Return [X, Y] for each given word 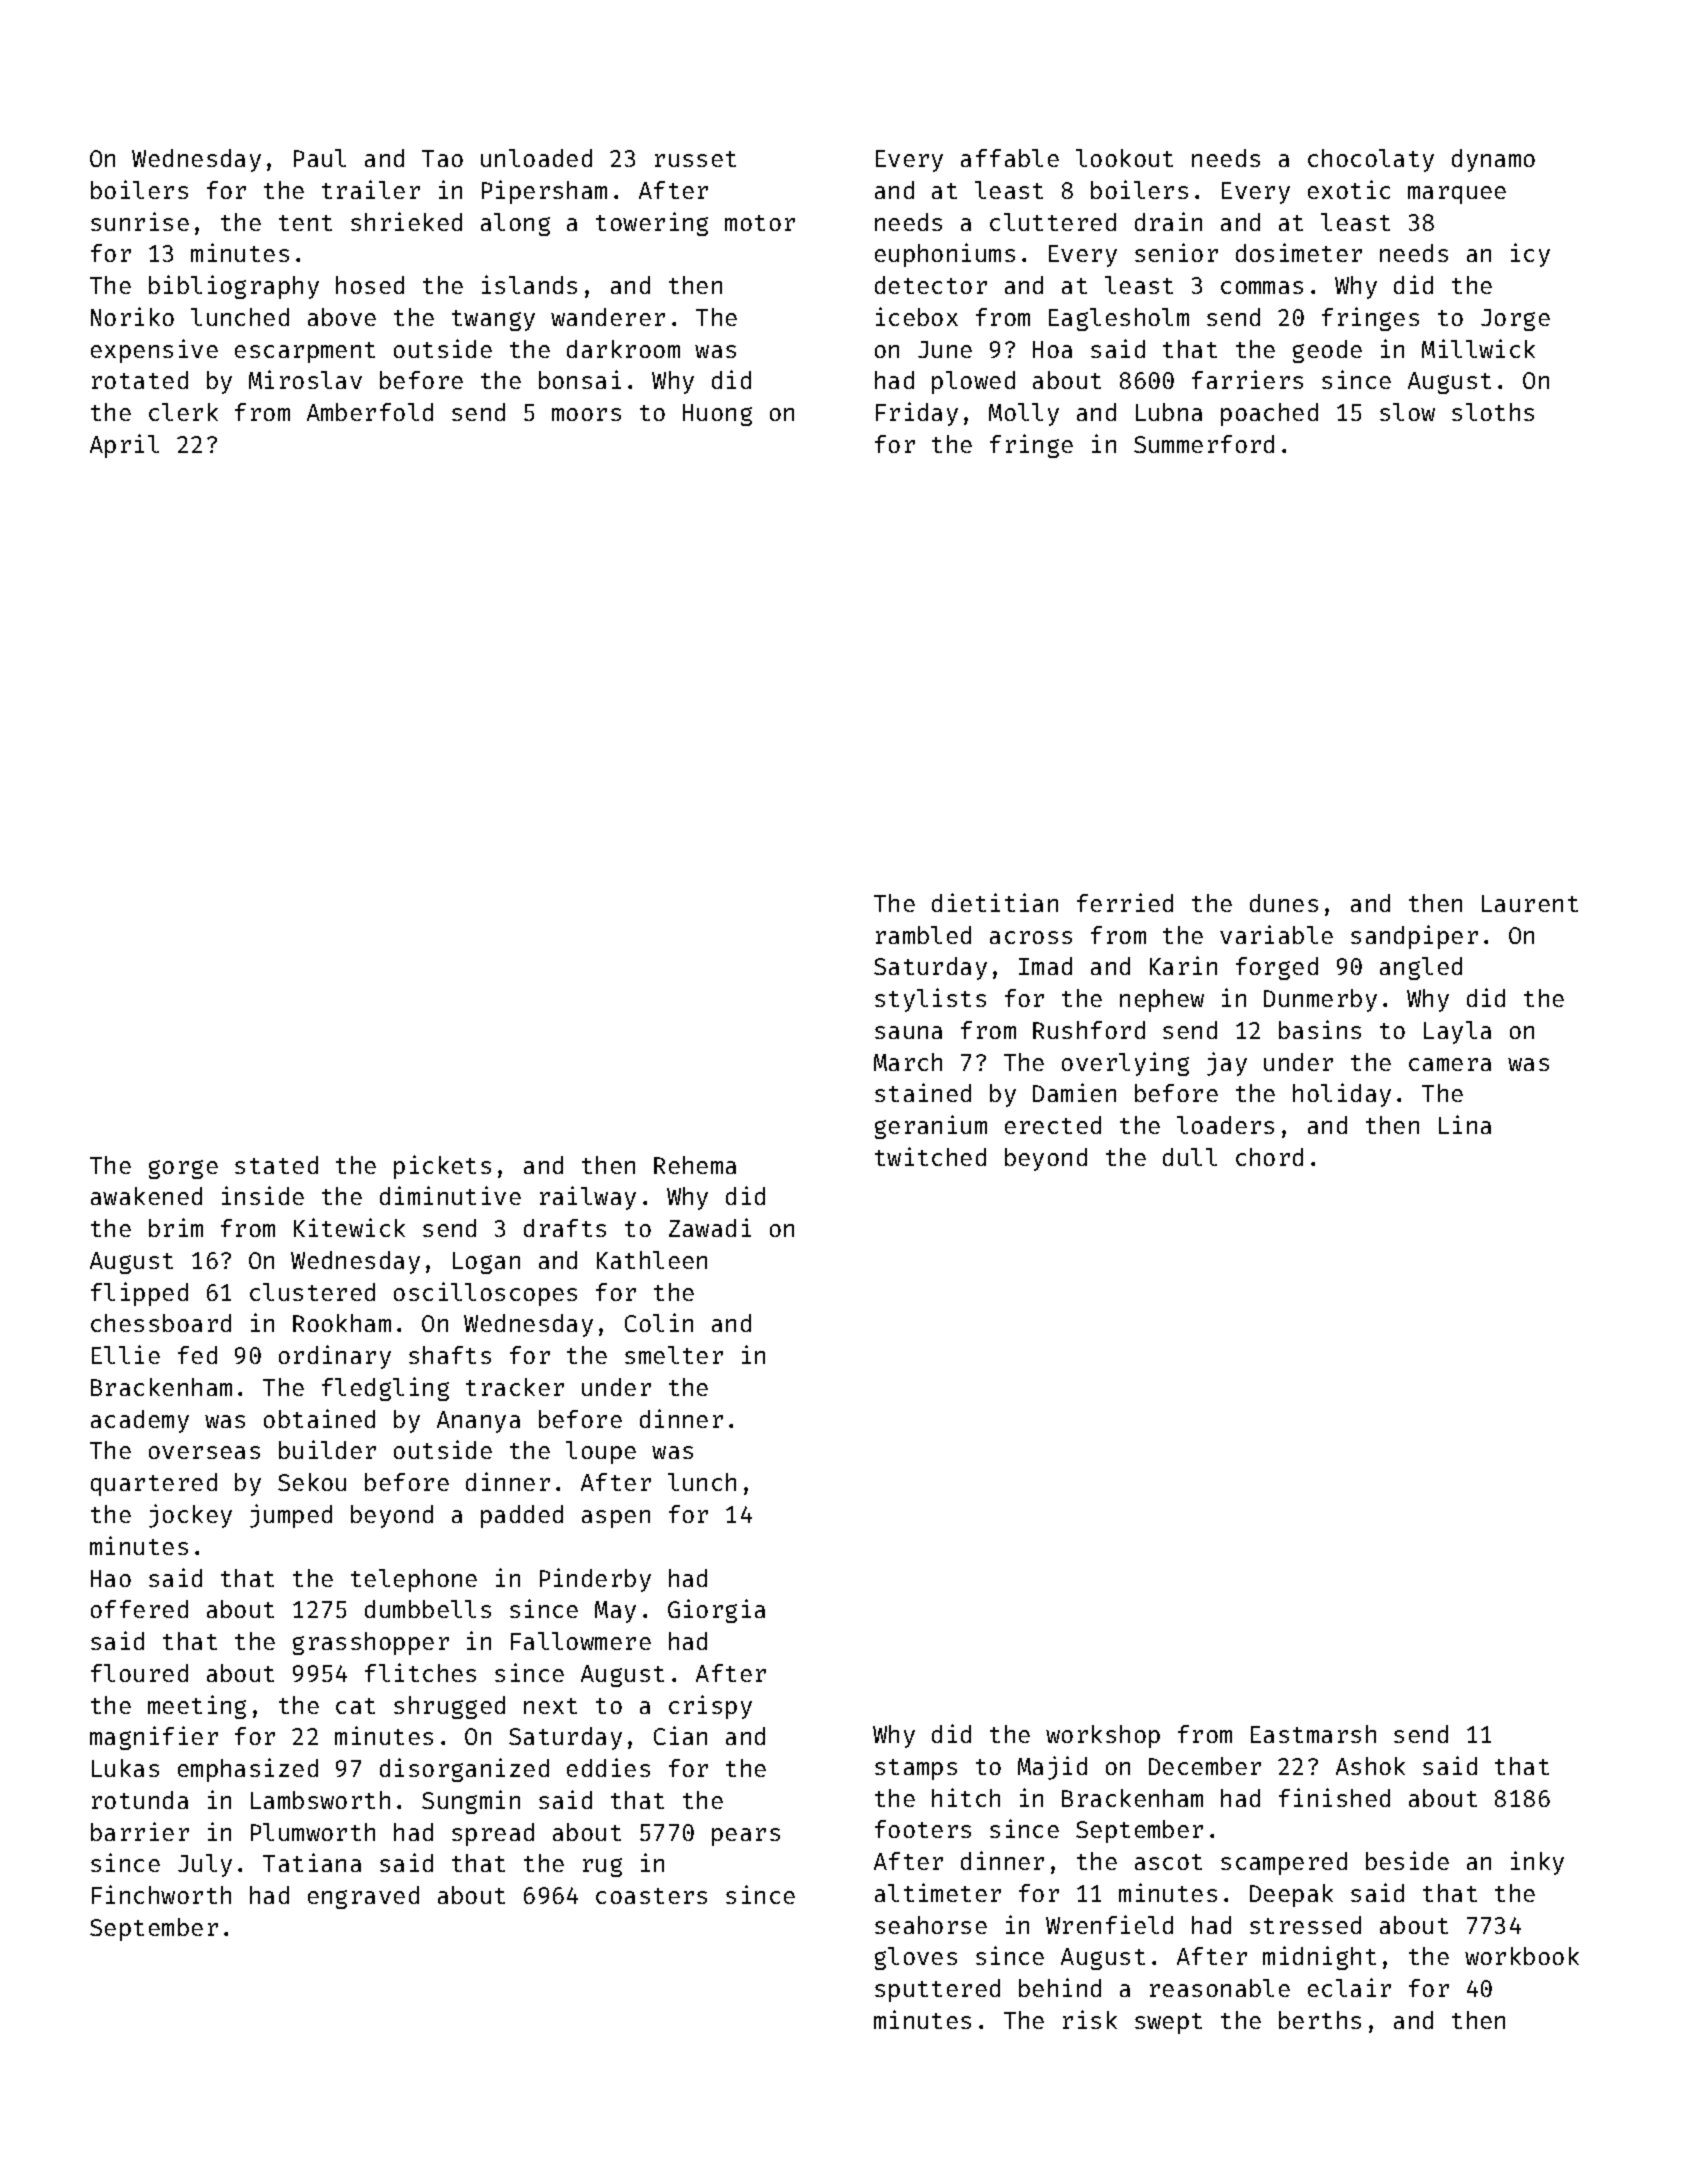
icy [1530, 255]
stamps [916, 1769]
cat [355, 1706]
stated [276, 1165]
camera [1450, 1064]
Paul [320, 158]
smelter [674, 1355]
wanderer [608, 317]
